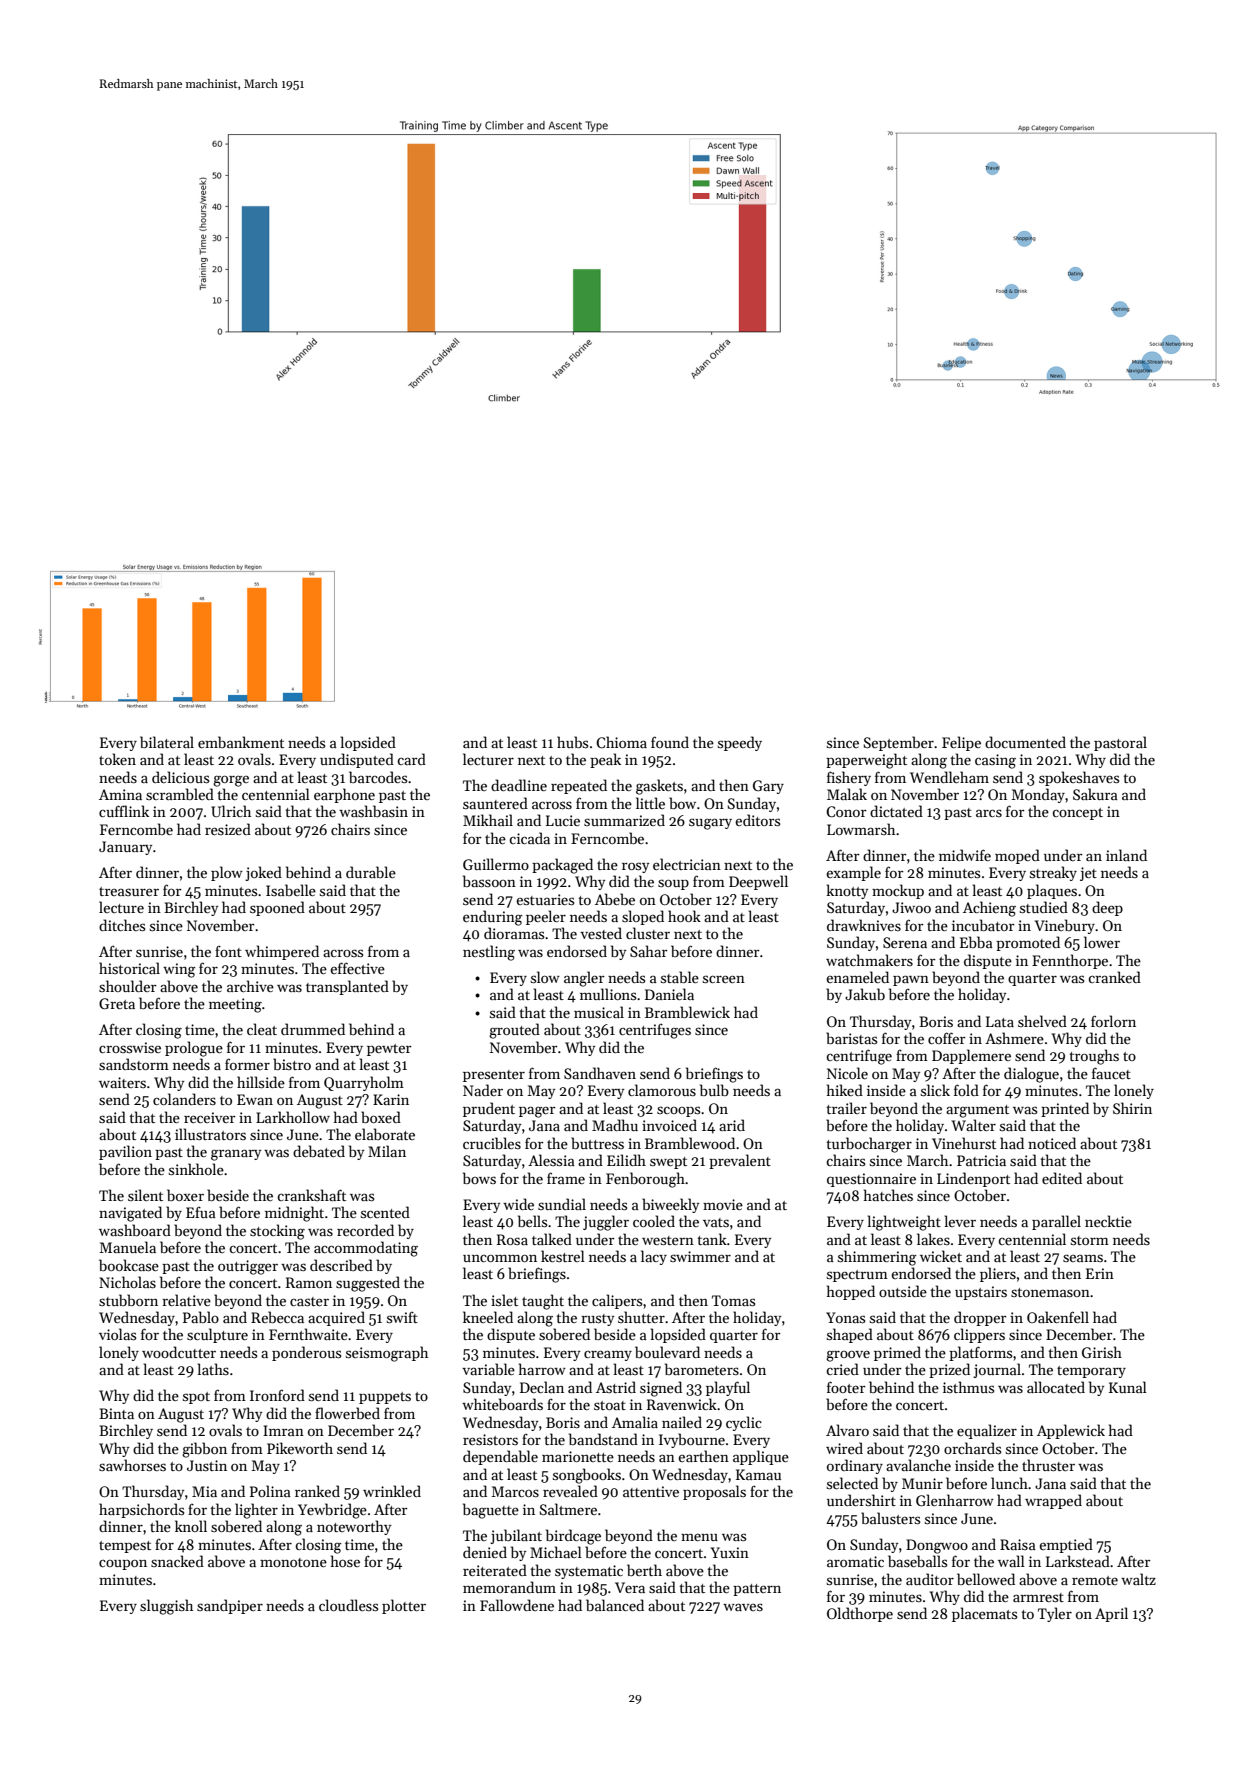  I want to click on token, so click(117, 759).
